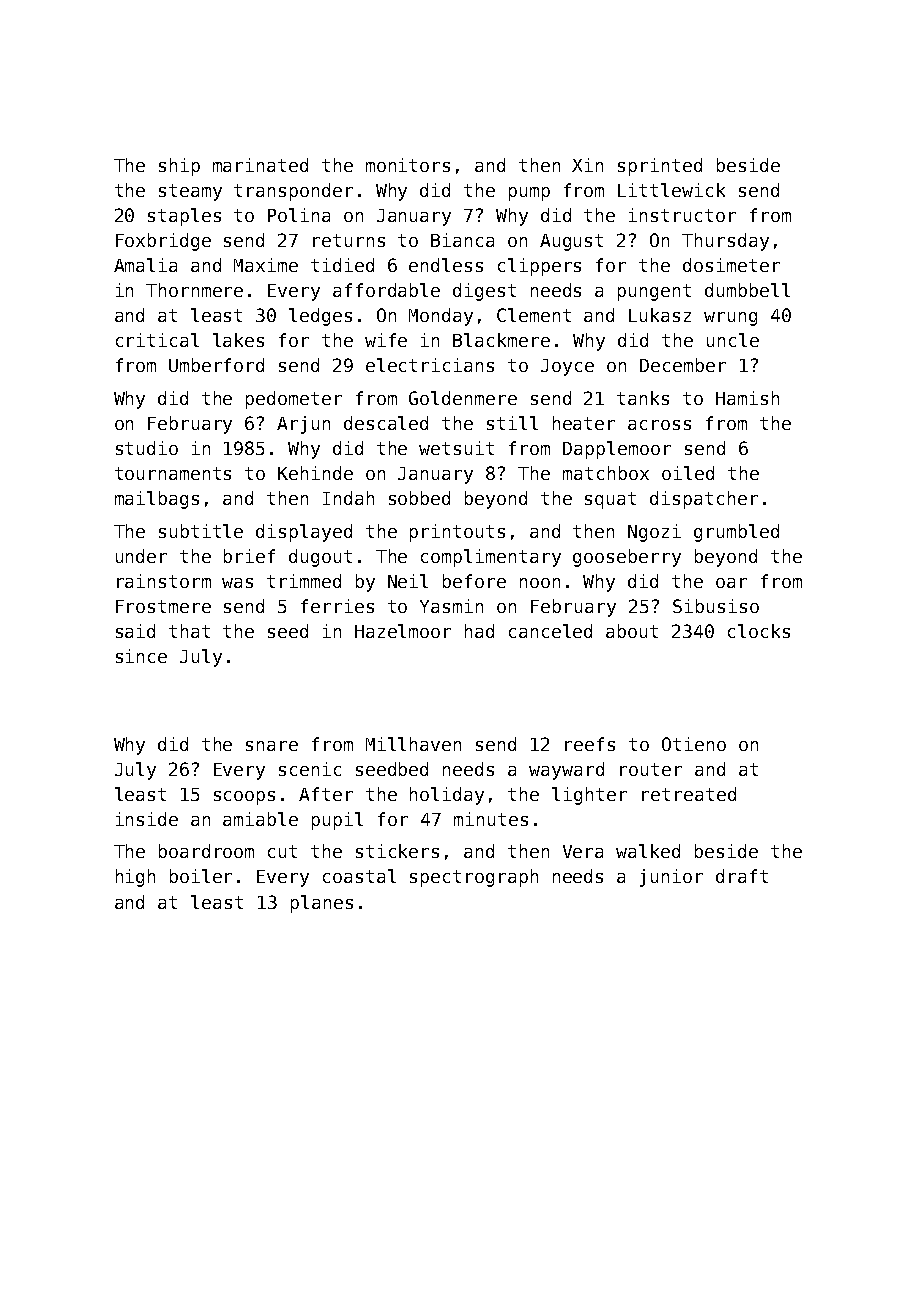 Image resolution: width=924 pixels, height=1311 pixels. What do you see at coordinates (322, 904) in the screenshot?
I see `planes` at bounding box center [322, 904].
